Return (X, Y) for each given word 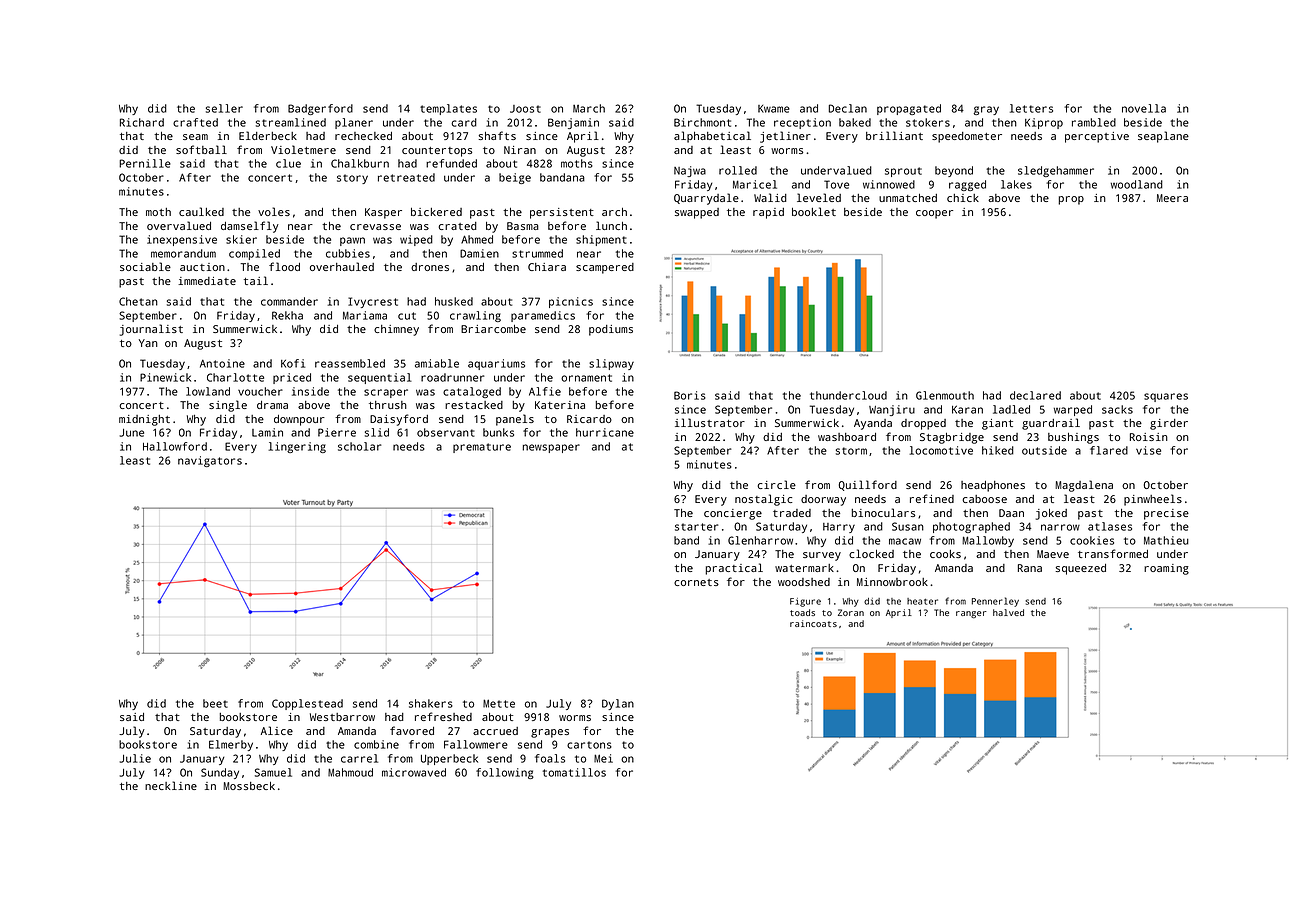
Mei (603, 758)
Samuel (273, 772)
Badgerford (320, 109)
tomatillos (574, 772)
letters (1031, 108)
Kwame (774, 109)
